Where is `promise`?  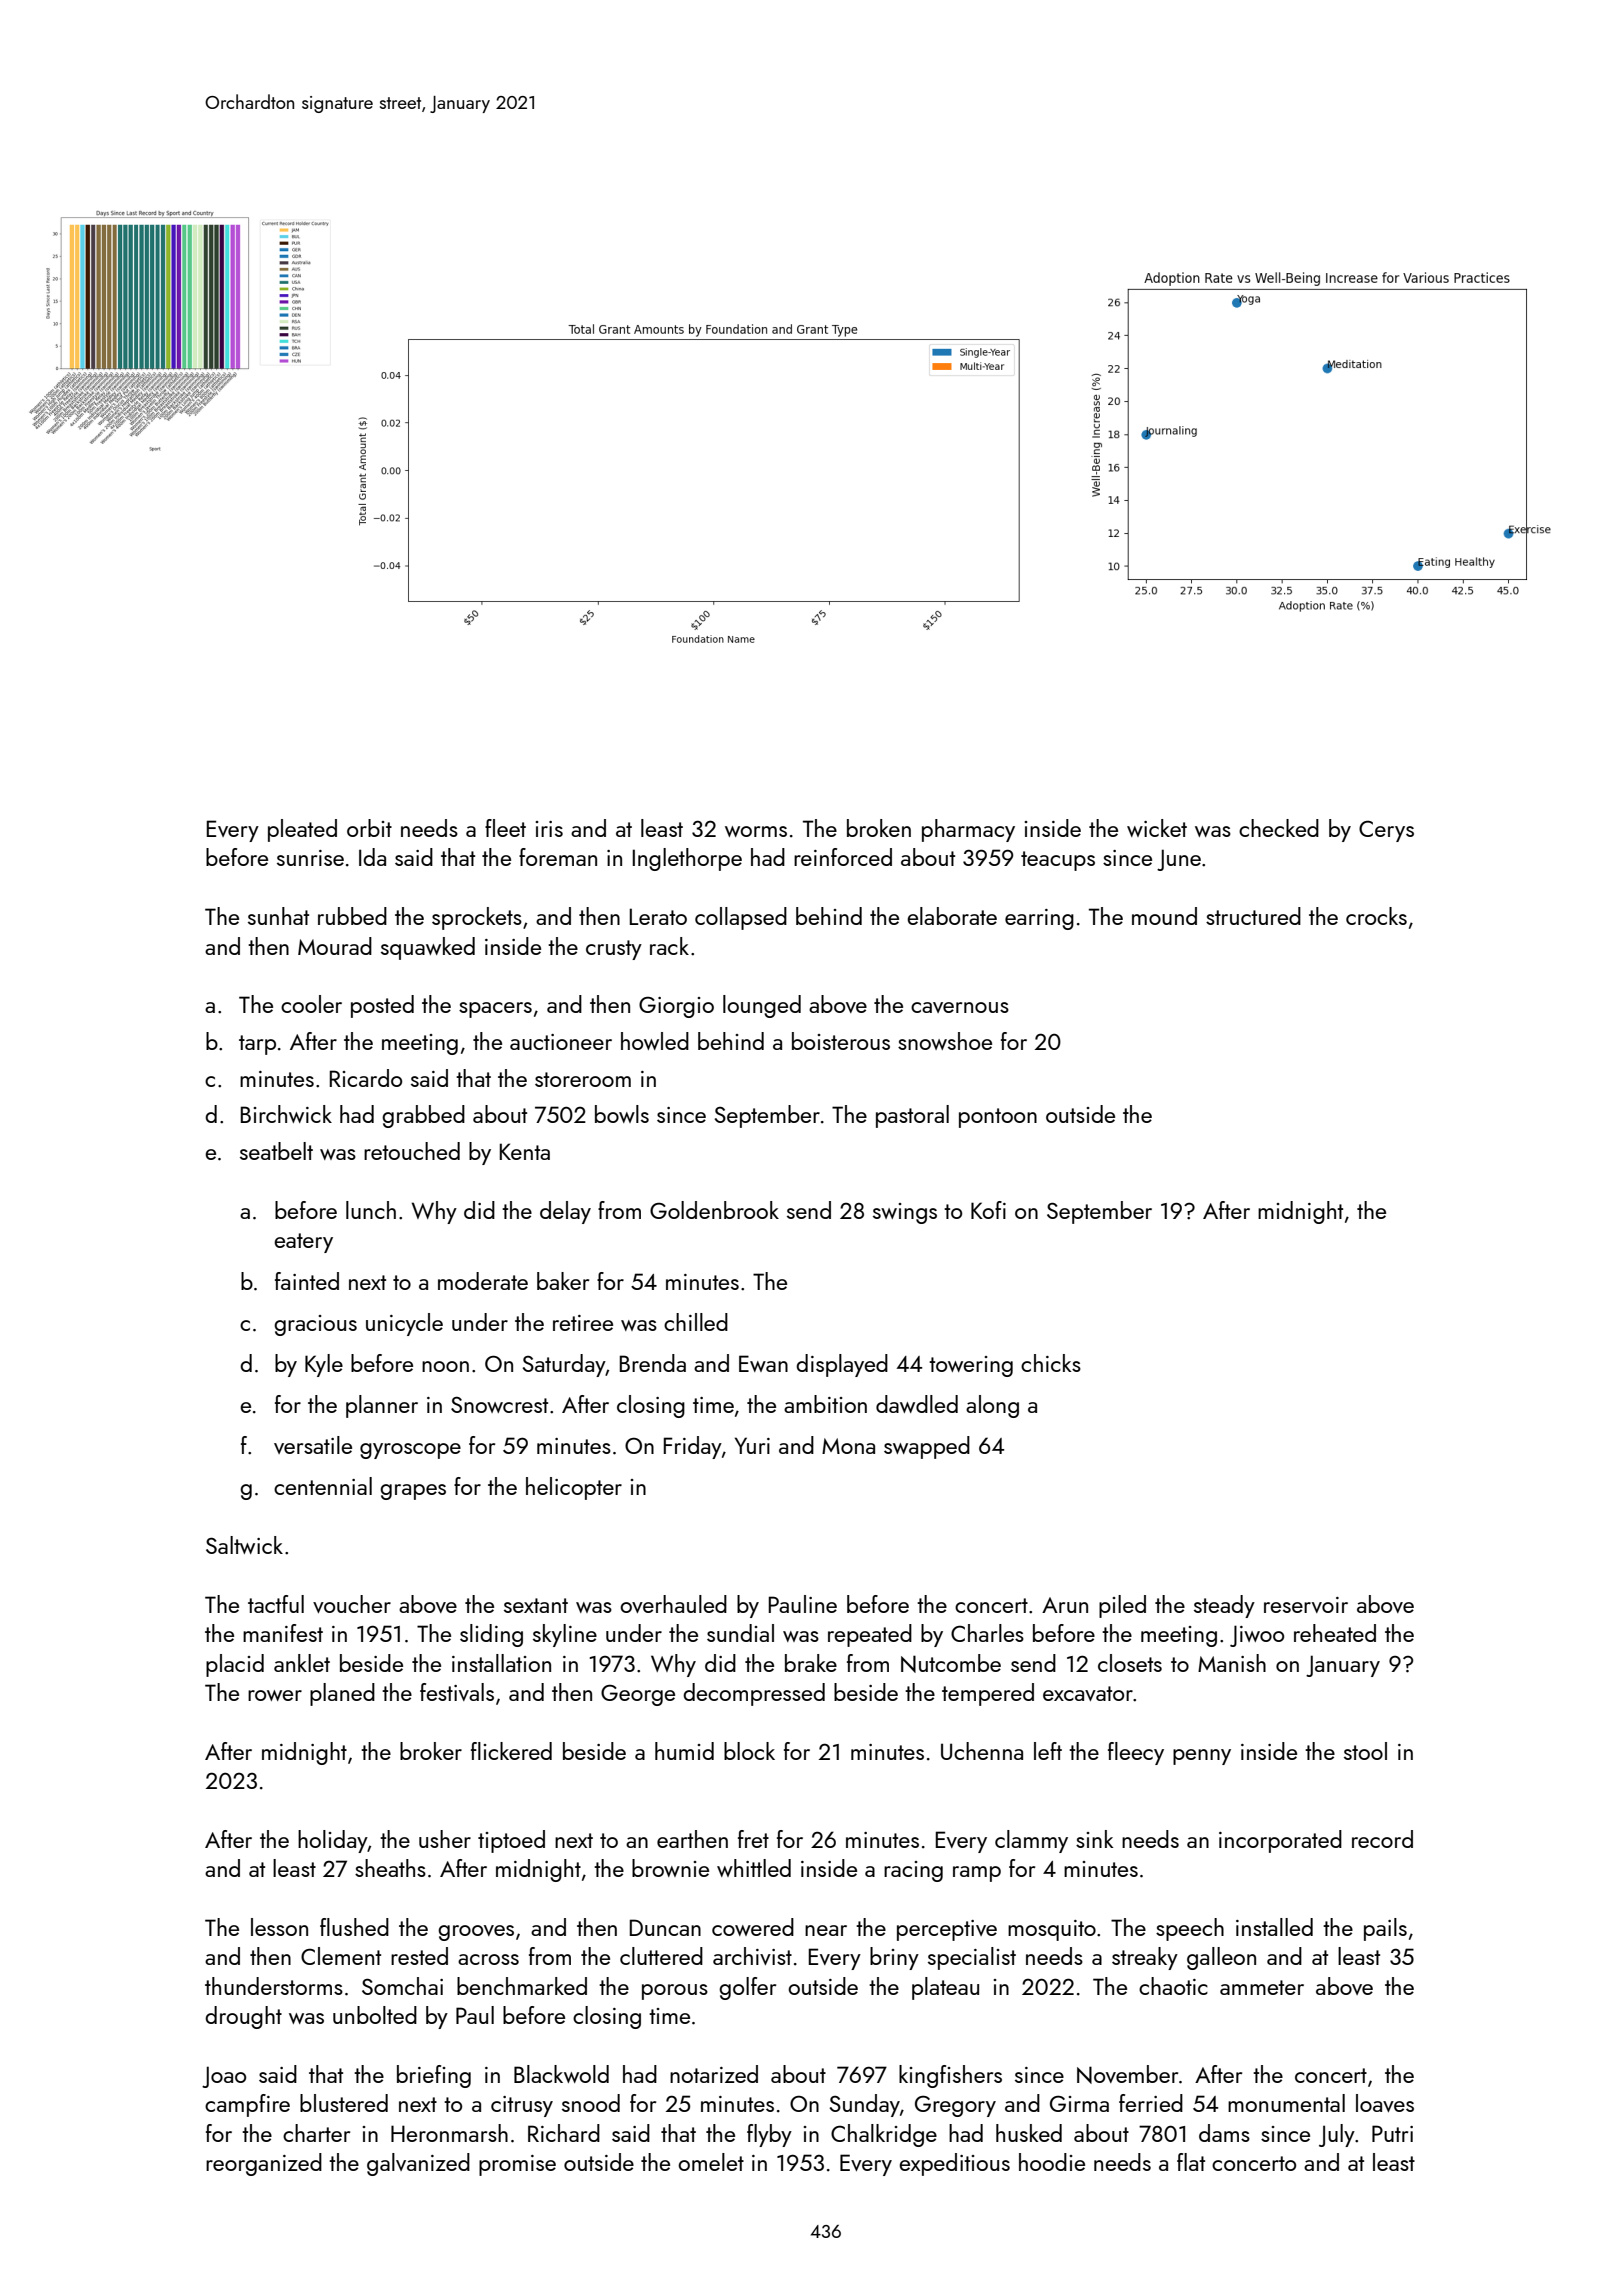
promise is located at coordinates (517, 2165).
